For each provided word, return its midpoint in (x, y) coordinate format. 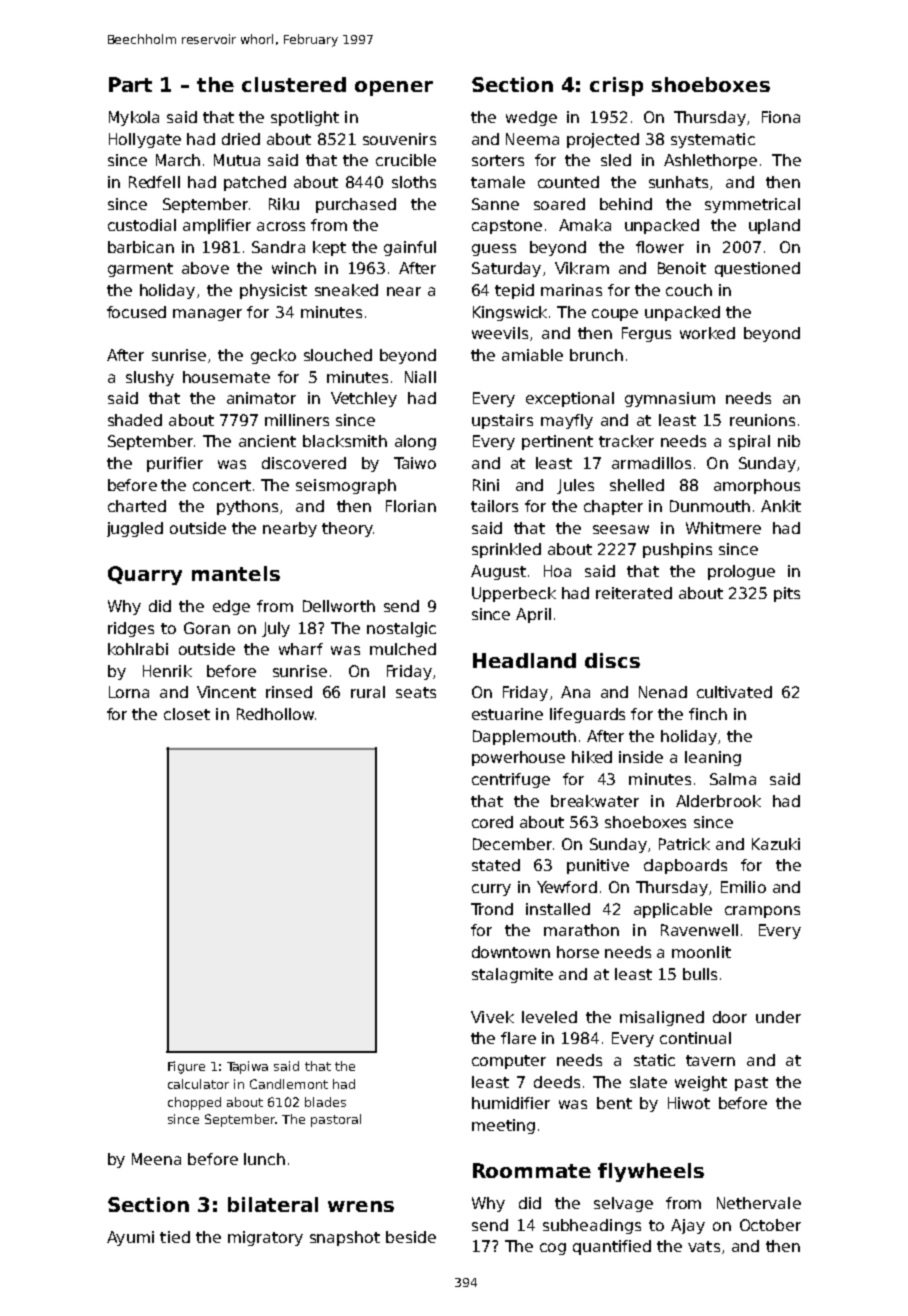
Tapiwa (247, 1067)
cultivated (734, 692)
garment (140, 270)
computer (509, 1062)
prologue (741, 572)
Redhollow (275, 714)
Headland (524, 660)
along (415, 442)
